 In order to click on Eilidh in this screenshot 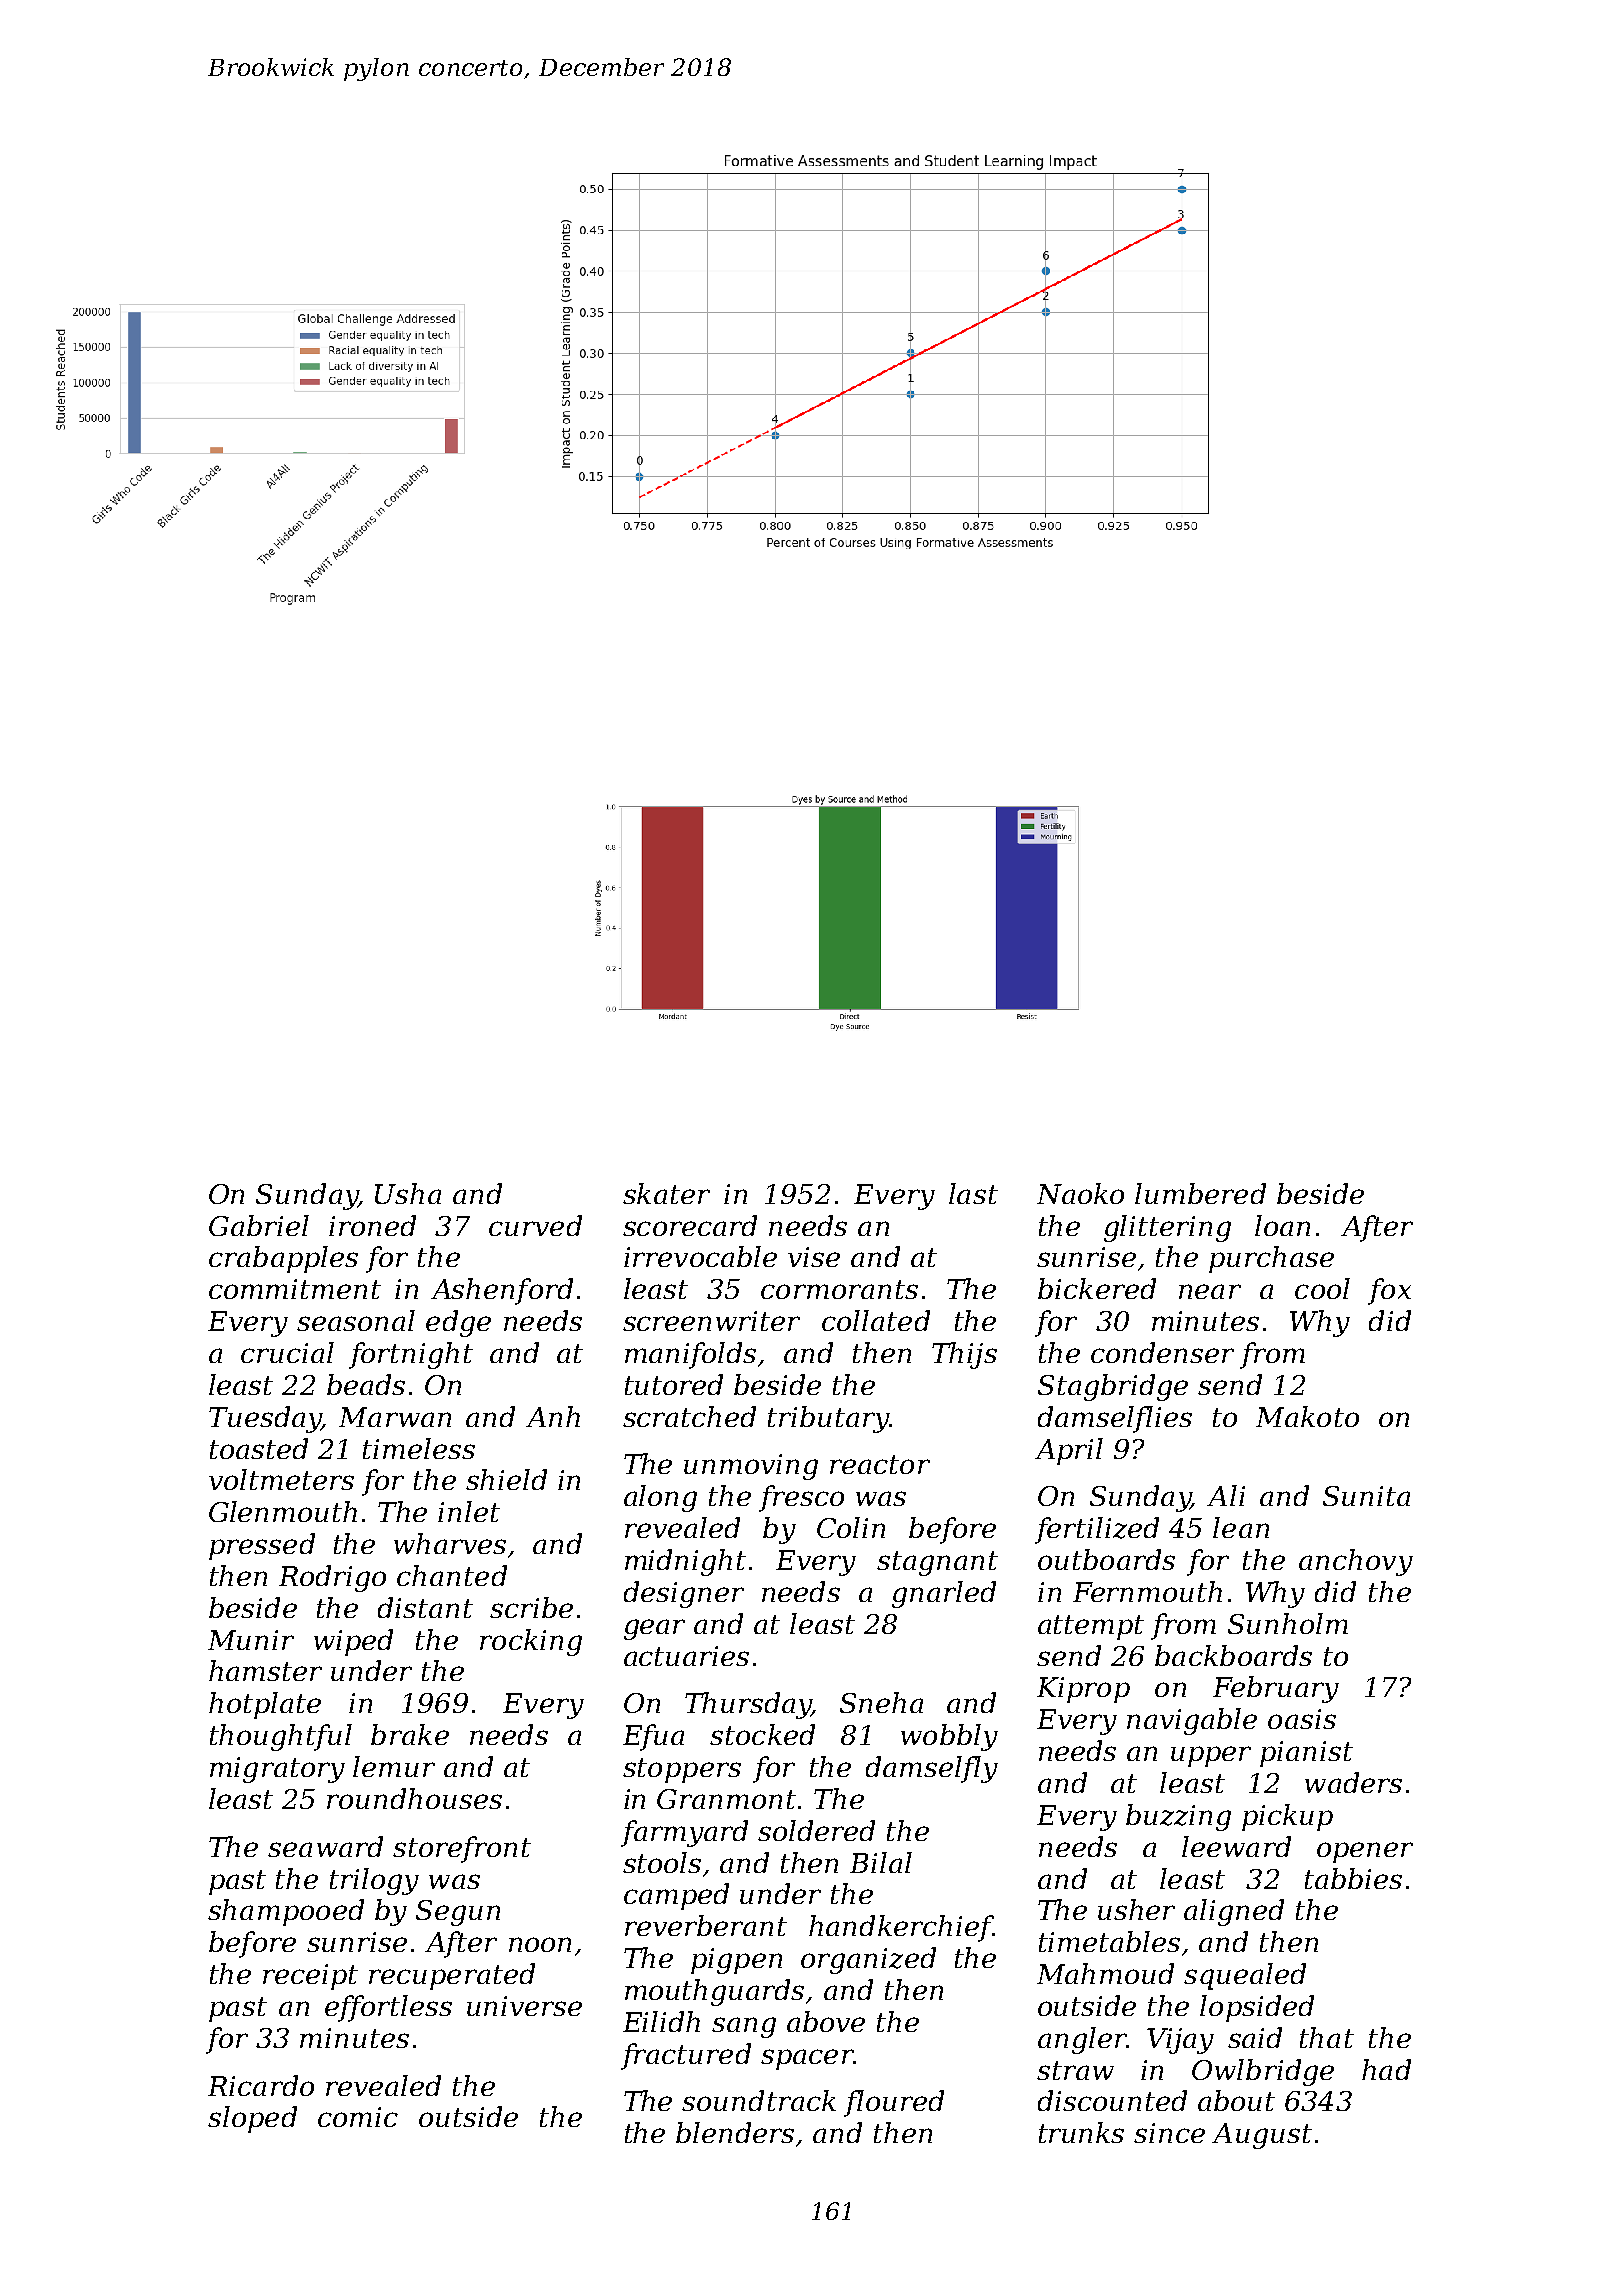, I will do `click(661, 2021)`.
